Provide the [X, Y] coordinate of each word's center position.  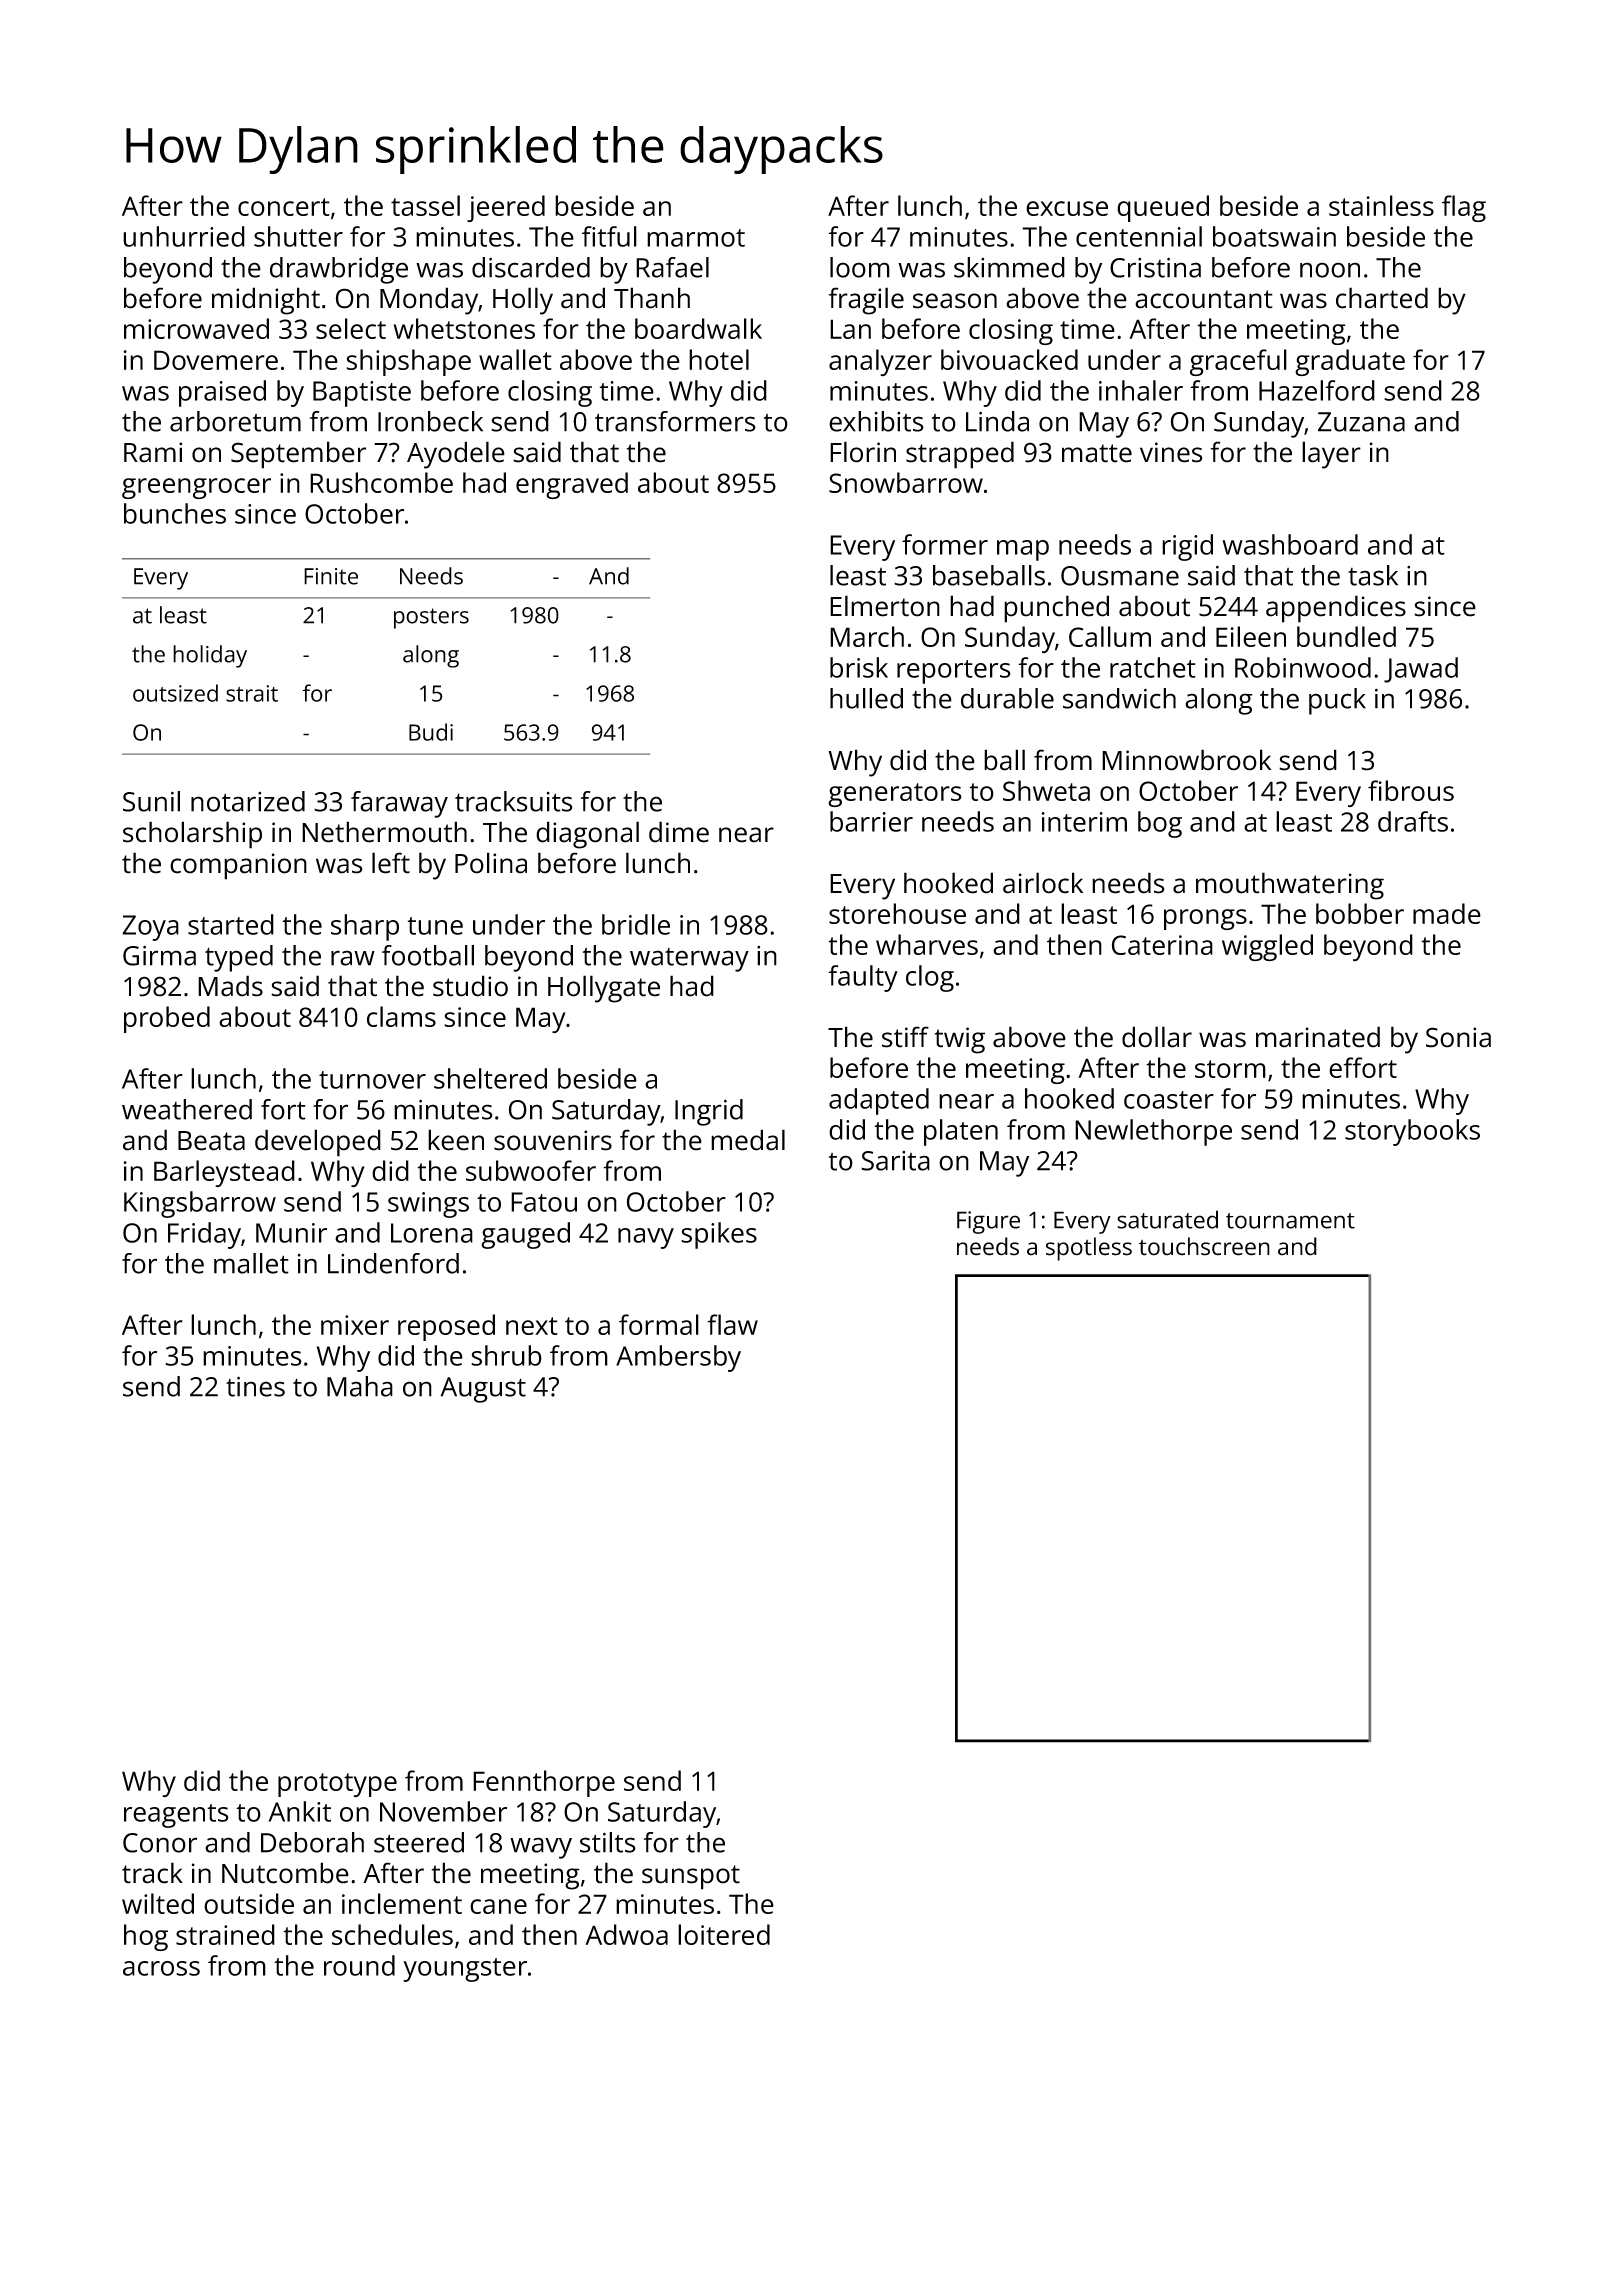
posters [431, 618]
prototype [337, 1785]
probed [167, 1019]
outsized [175, 693]
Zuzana [1361, 422]
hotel [719, 359]
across [161, 1968]
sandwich [1119, 698]
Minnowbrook [1186, 760]
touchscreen [1204, 1246]
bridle [636, 924]
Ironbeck [430, 421]
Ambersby [678, 1358]
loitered [724, 1934]
